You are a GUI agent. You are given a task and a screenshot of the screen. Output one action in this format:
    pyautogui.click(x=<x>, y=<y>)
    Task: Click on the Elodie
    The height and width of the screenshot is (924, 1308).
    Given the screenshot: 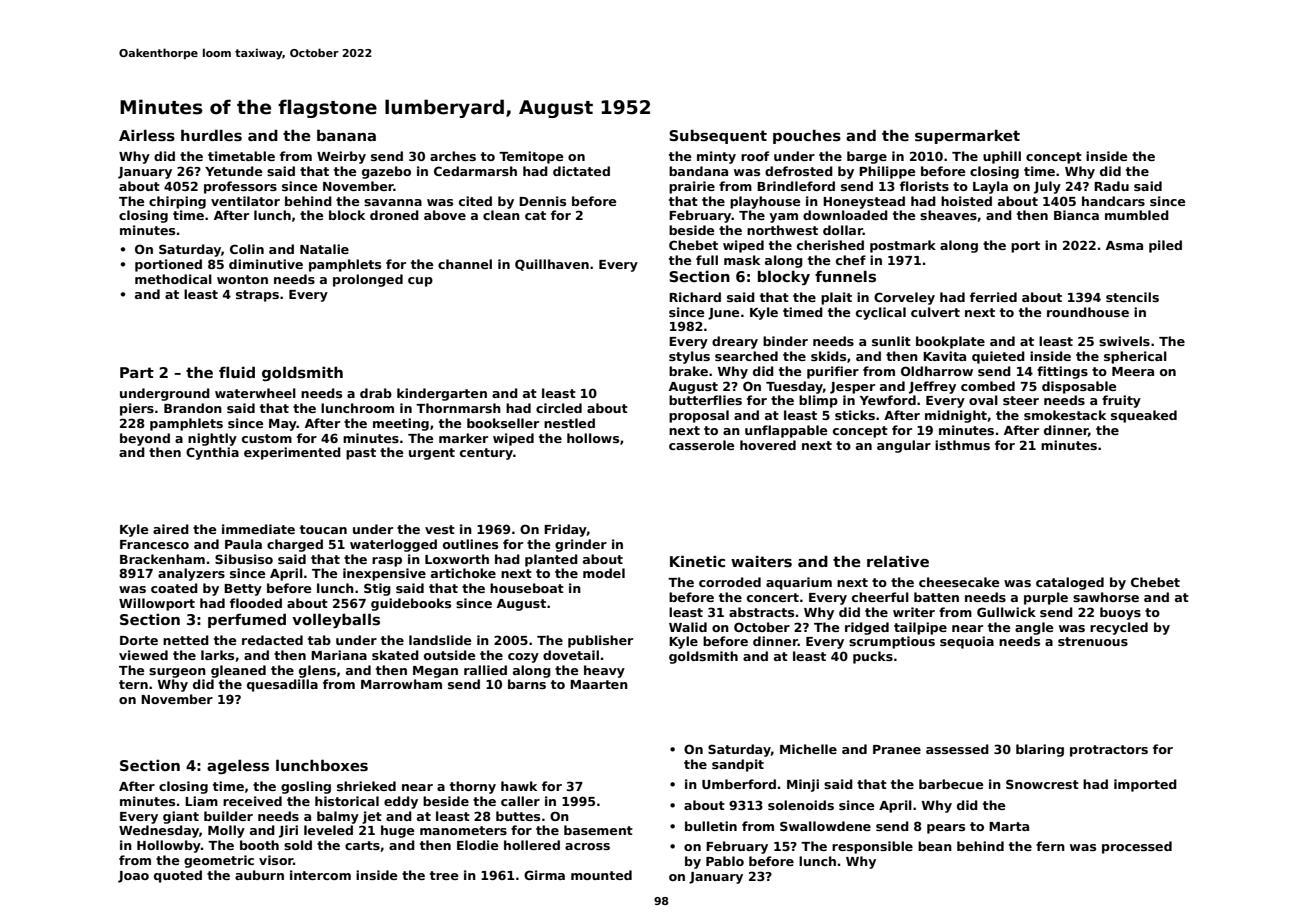 What is the action you would take?
    pyautogui.click(x=477, y=845)
